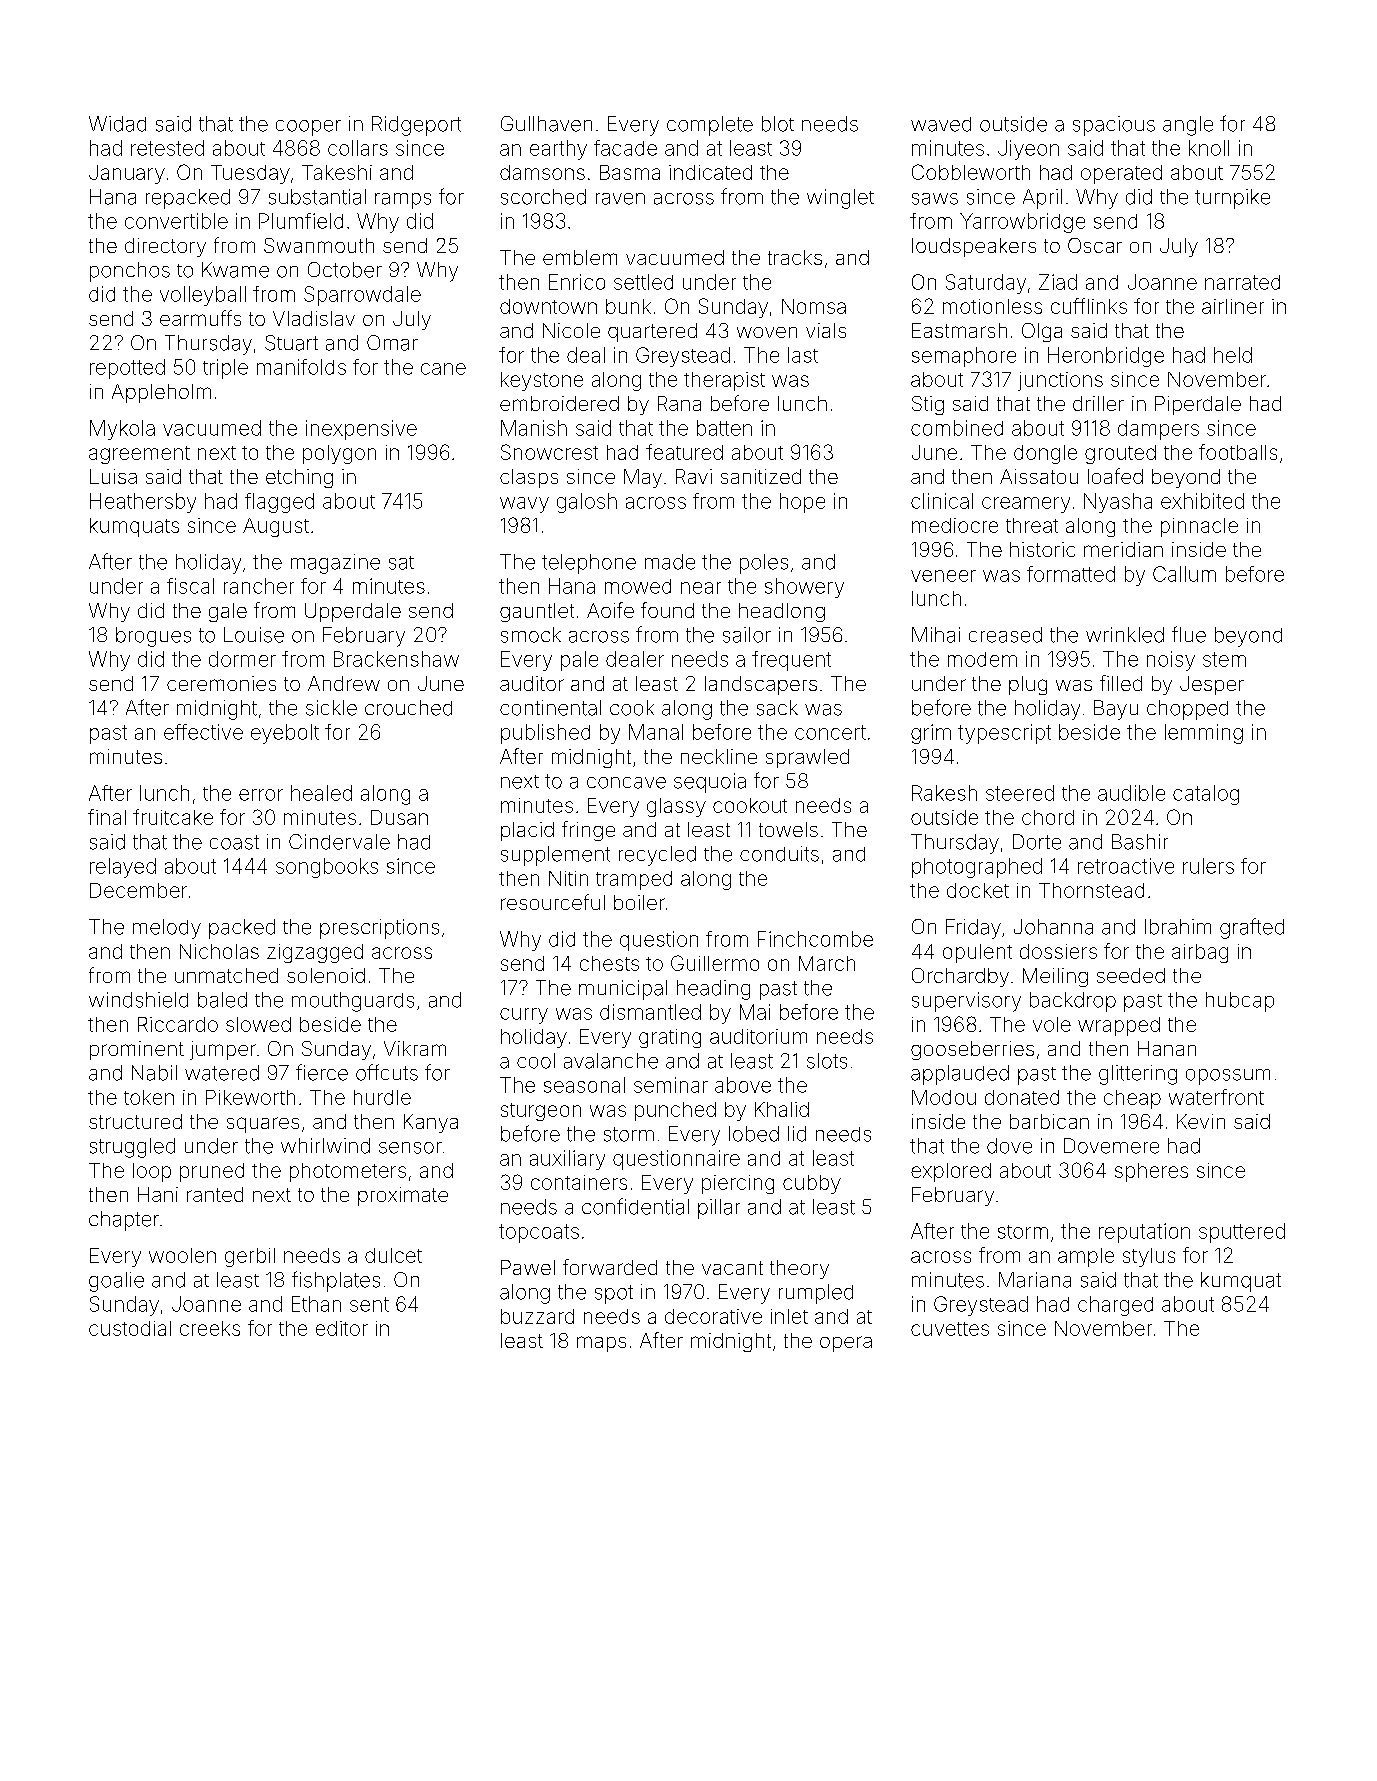 Image resolution: width=1377 pixels, height=1781 pixels. What do you see at coordinates (1238, 452) in the screenshot?
I see `footballs` at bounding box center [1238, 452].
